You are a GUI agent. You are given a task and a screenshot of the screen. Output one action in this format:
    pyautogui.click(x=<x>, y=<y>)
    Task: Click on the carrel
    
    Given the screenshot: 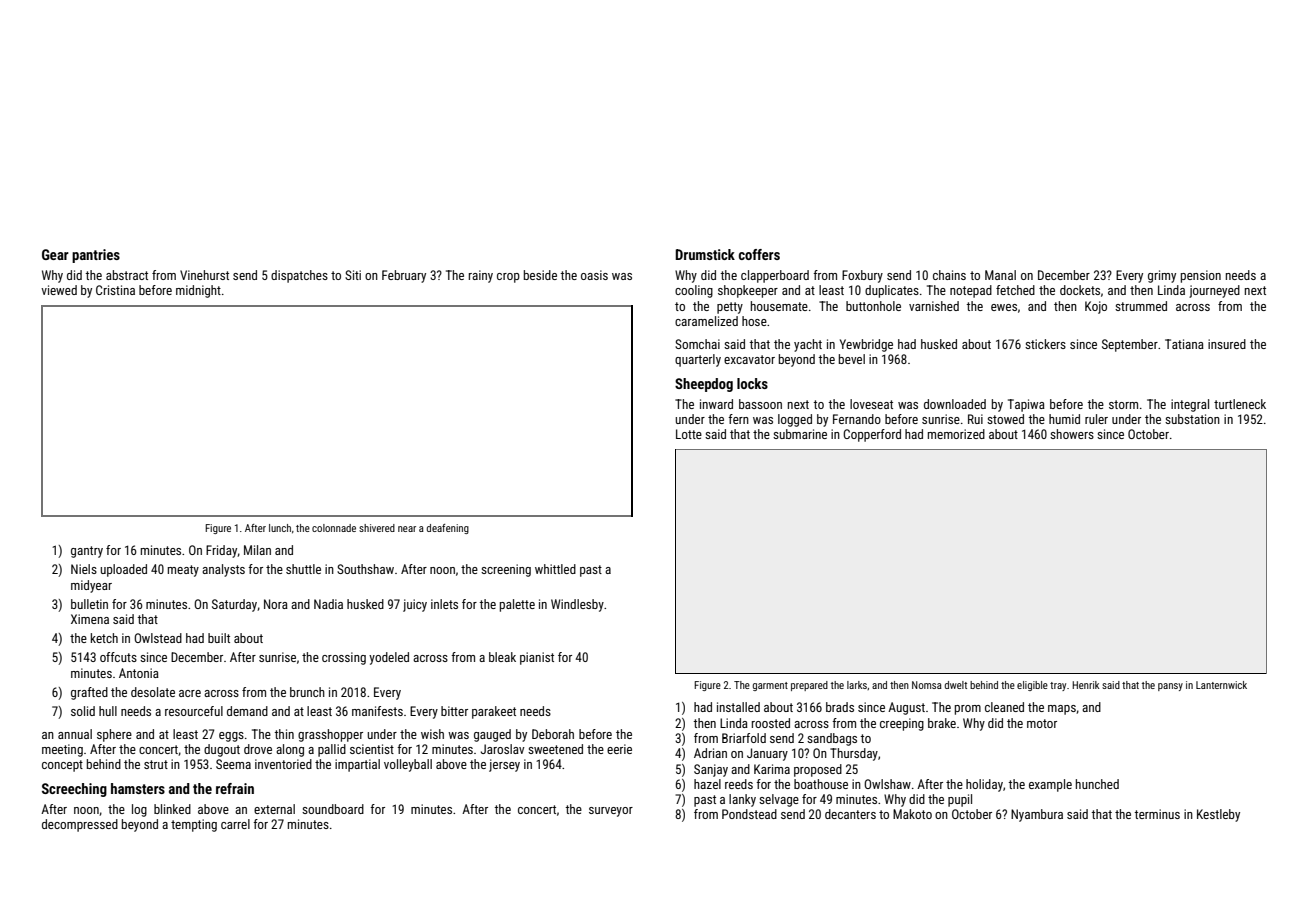 What is the action you would take?
    pyautogui.click(x=235, y=824)
